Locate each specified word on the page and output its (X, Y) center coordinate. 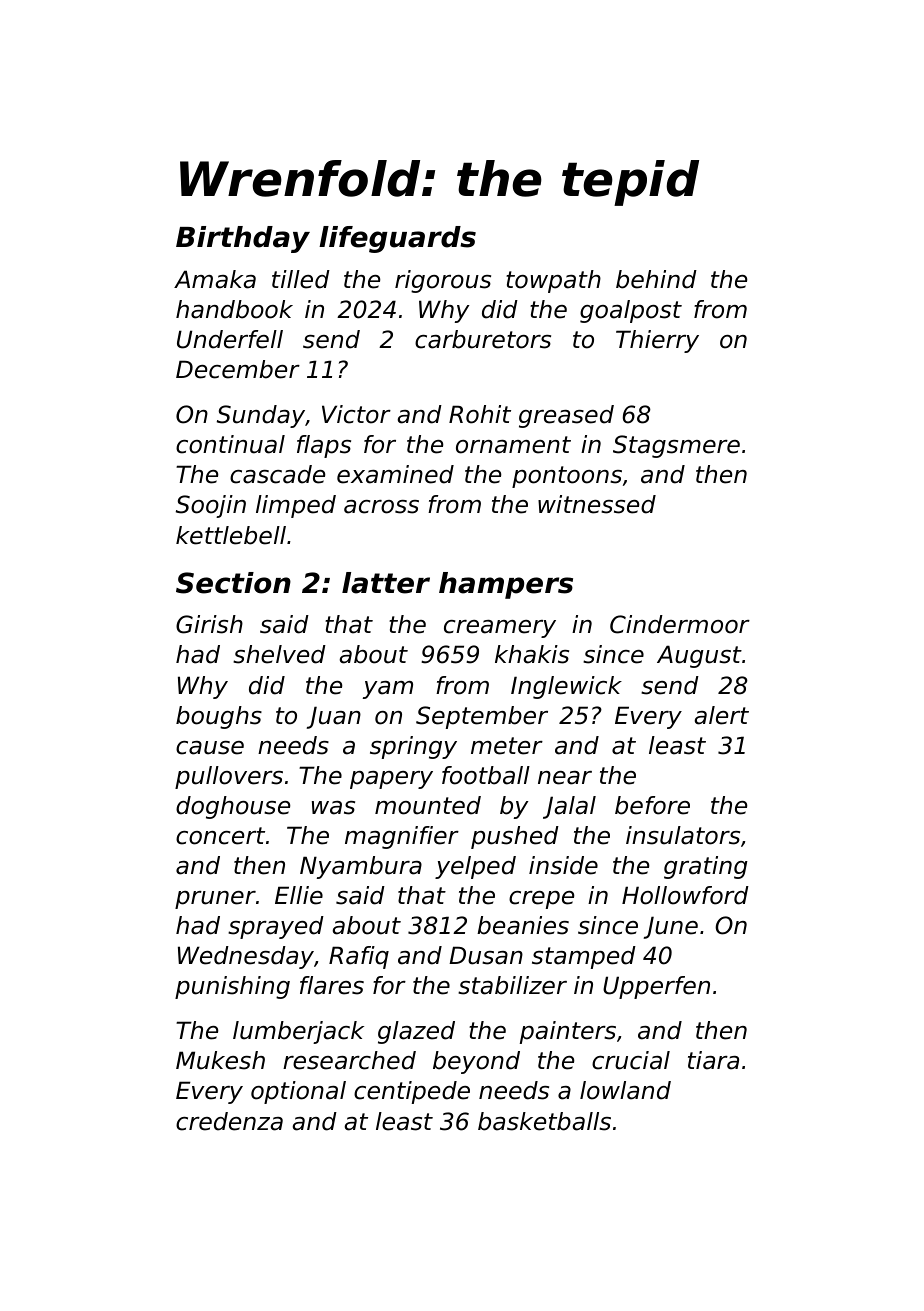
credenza (229, 1121)
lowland (625, 1090)
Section (233, 583)
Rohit (480, 414)
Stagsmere (676, 446)
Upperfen (656, 987)
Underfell (230, 339)
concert (220, 836)
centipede (412, 1092)
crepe (541, 900)
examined (395, 474)
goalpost (631, 311)
